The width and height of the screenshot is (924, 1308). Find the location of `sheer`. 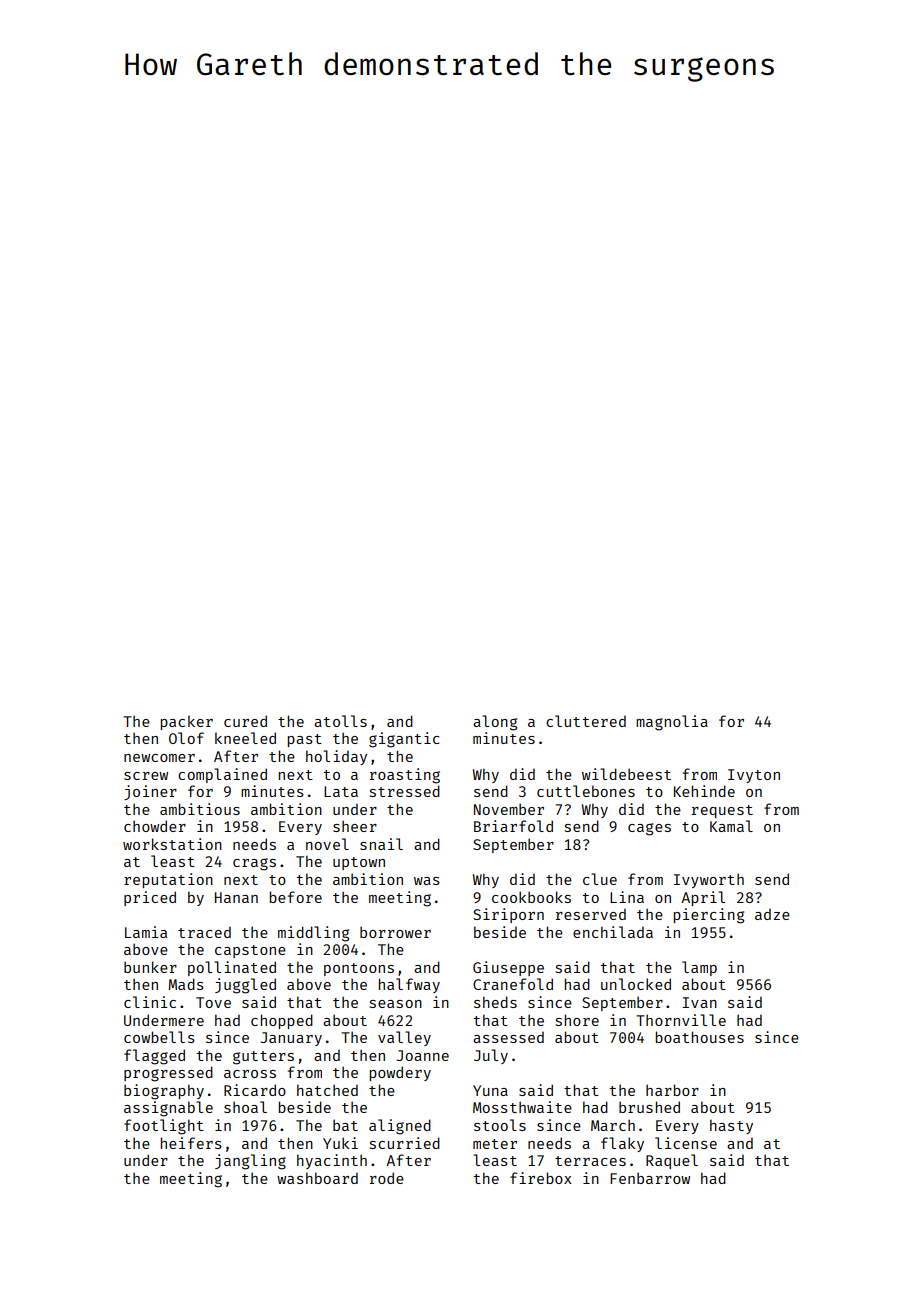

sheer is located at coordinates (355, 826).
